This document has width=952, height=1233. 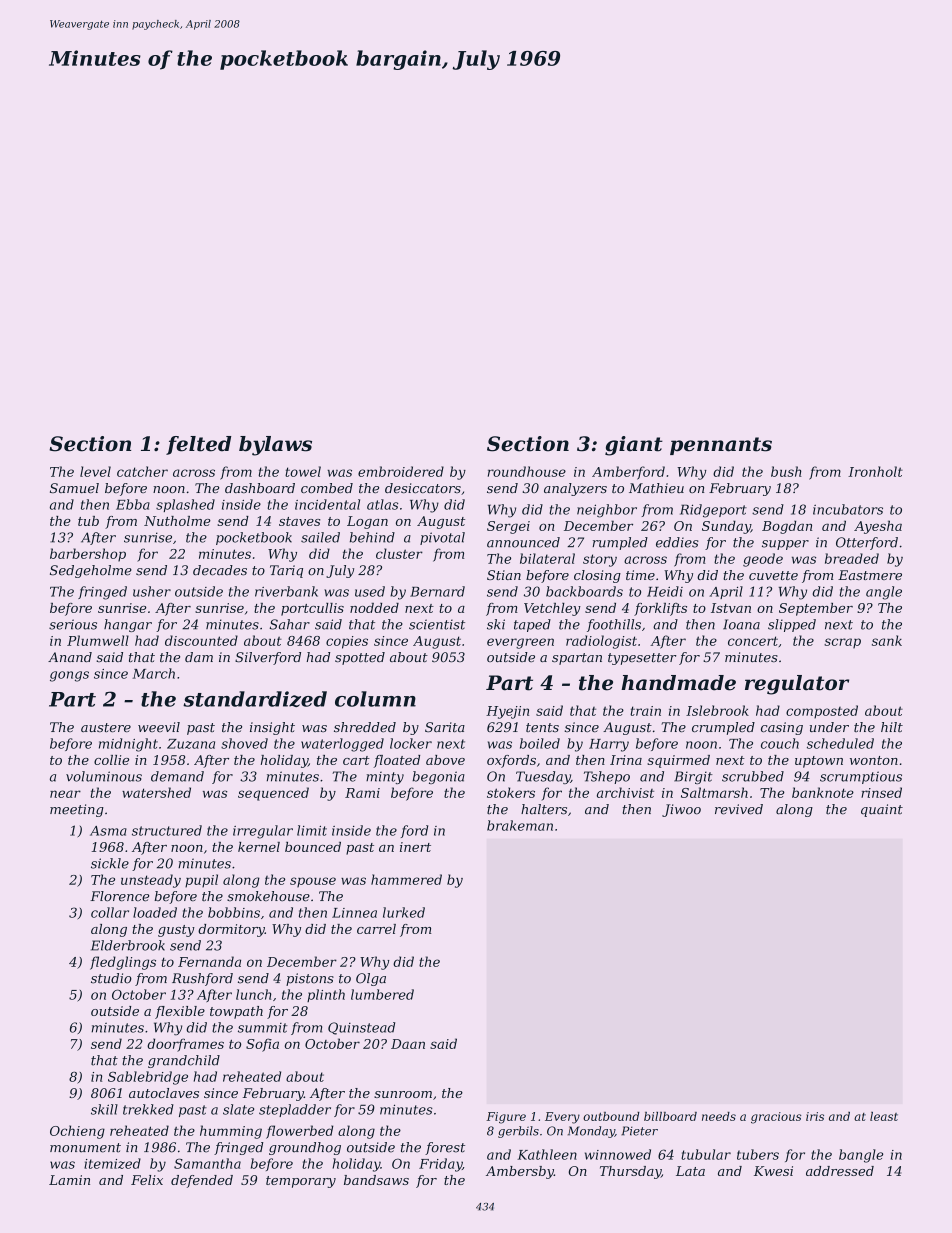 I want to click on evergreen, so click(x=520, y=643).
